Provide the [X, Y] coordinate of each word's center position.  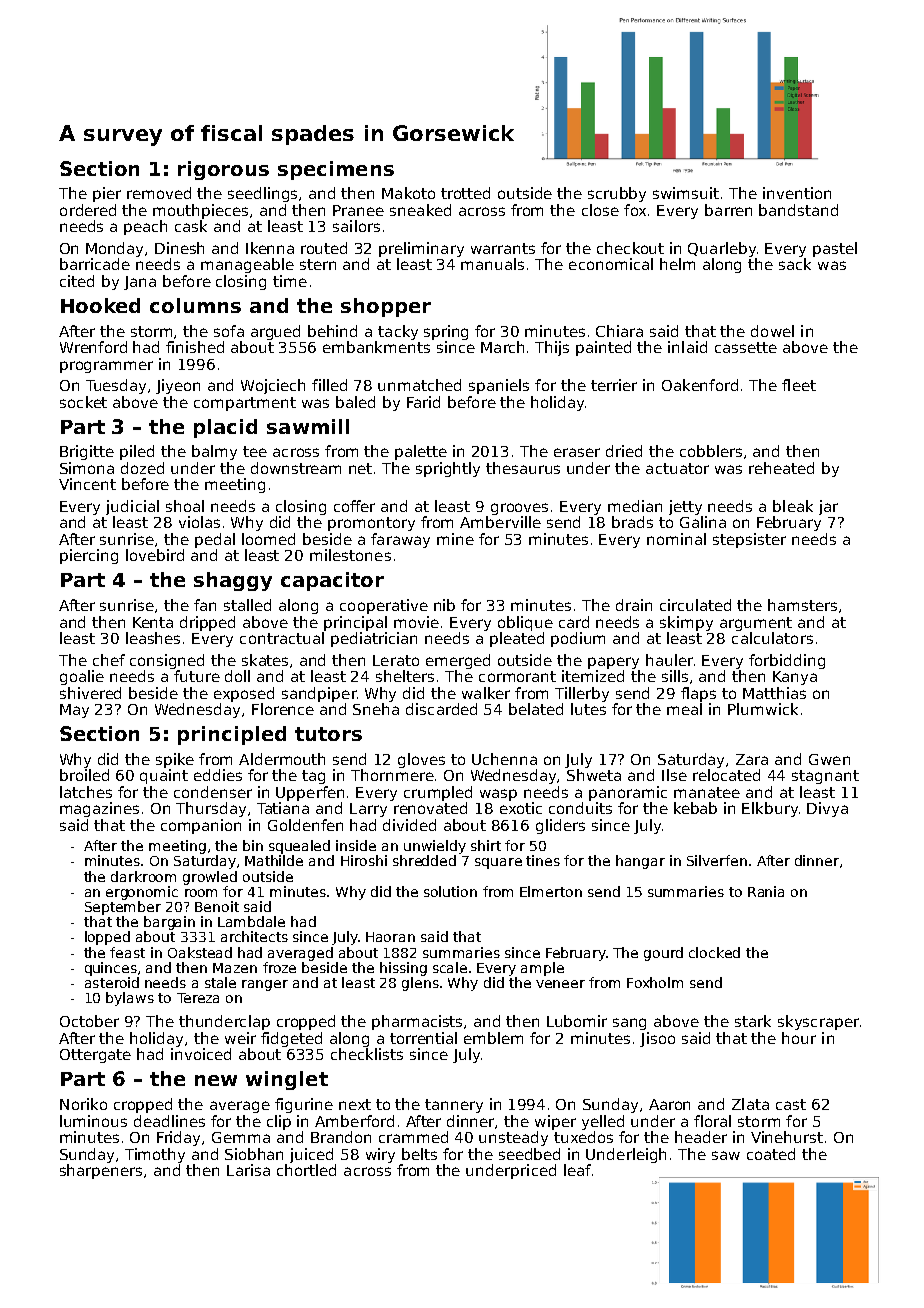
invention [797, 193]
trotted [465, 193]
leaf [577, 1170]
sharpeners [101, 1171]
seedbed [529, 1154]
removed [159, 193]
